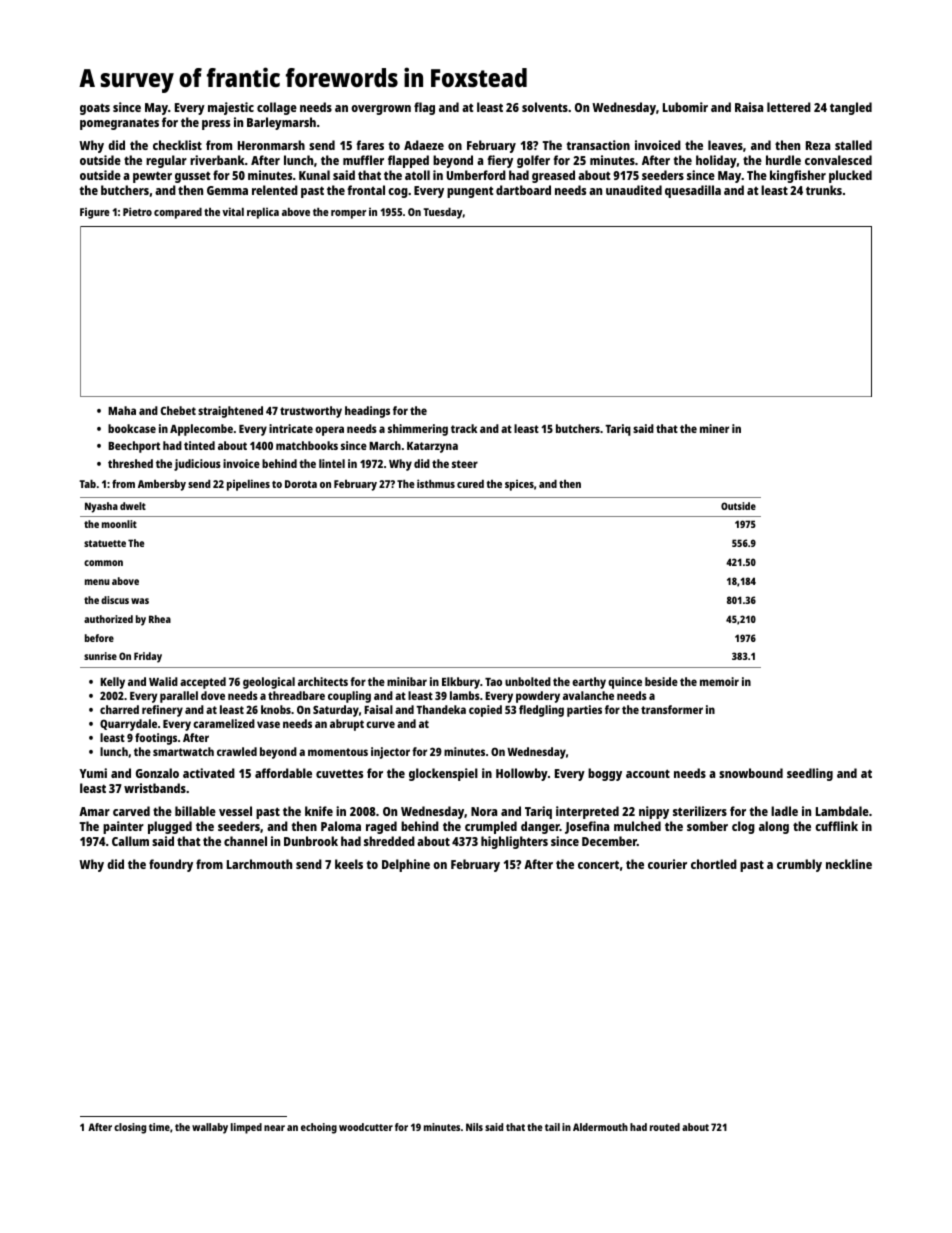  I want to click on majestic, so click(231, 108).
